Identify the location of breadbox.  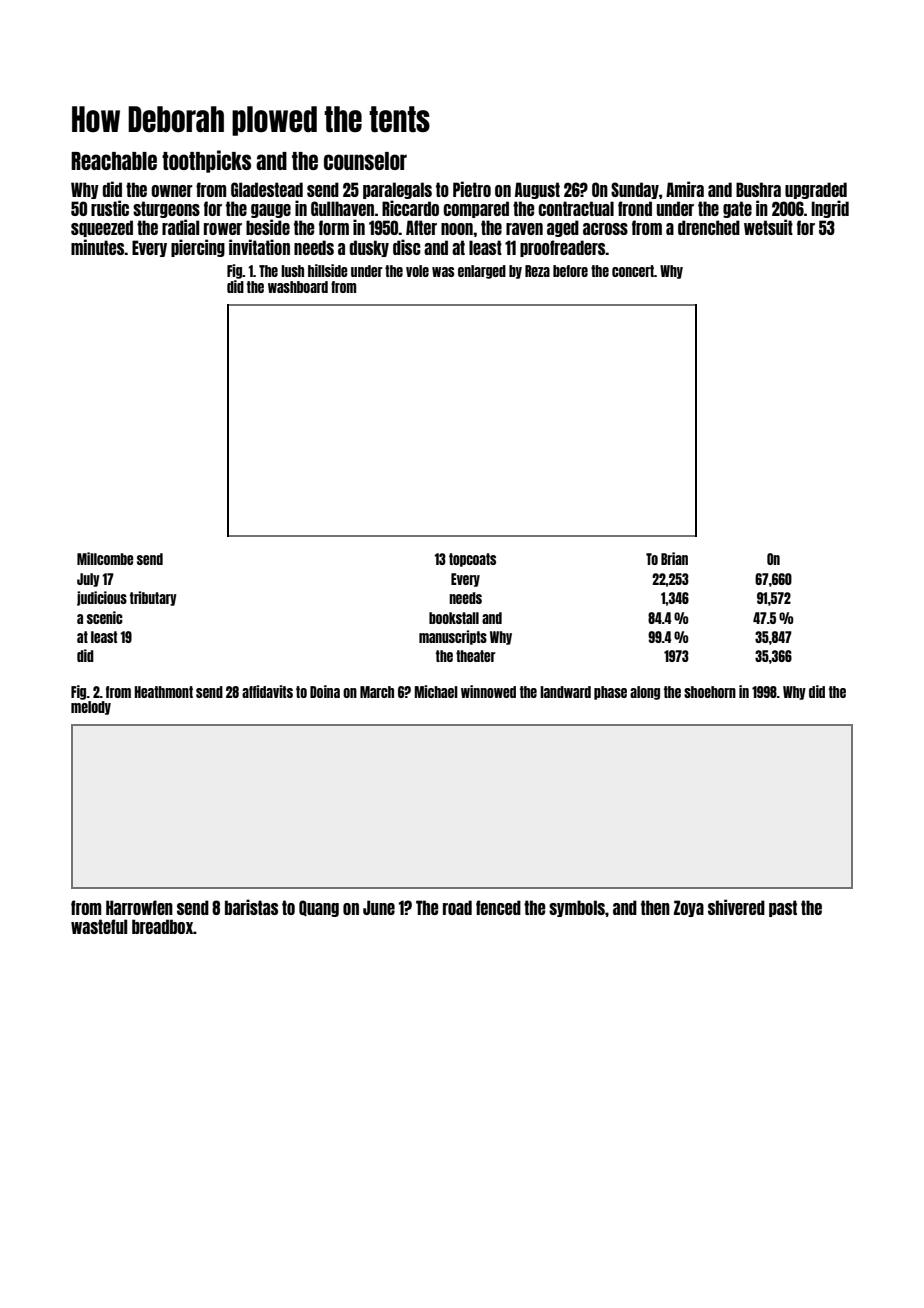
(162, 926).
